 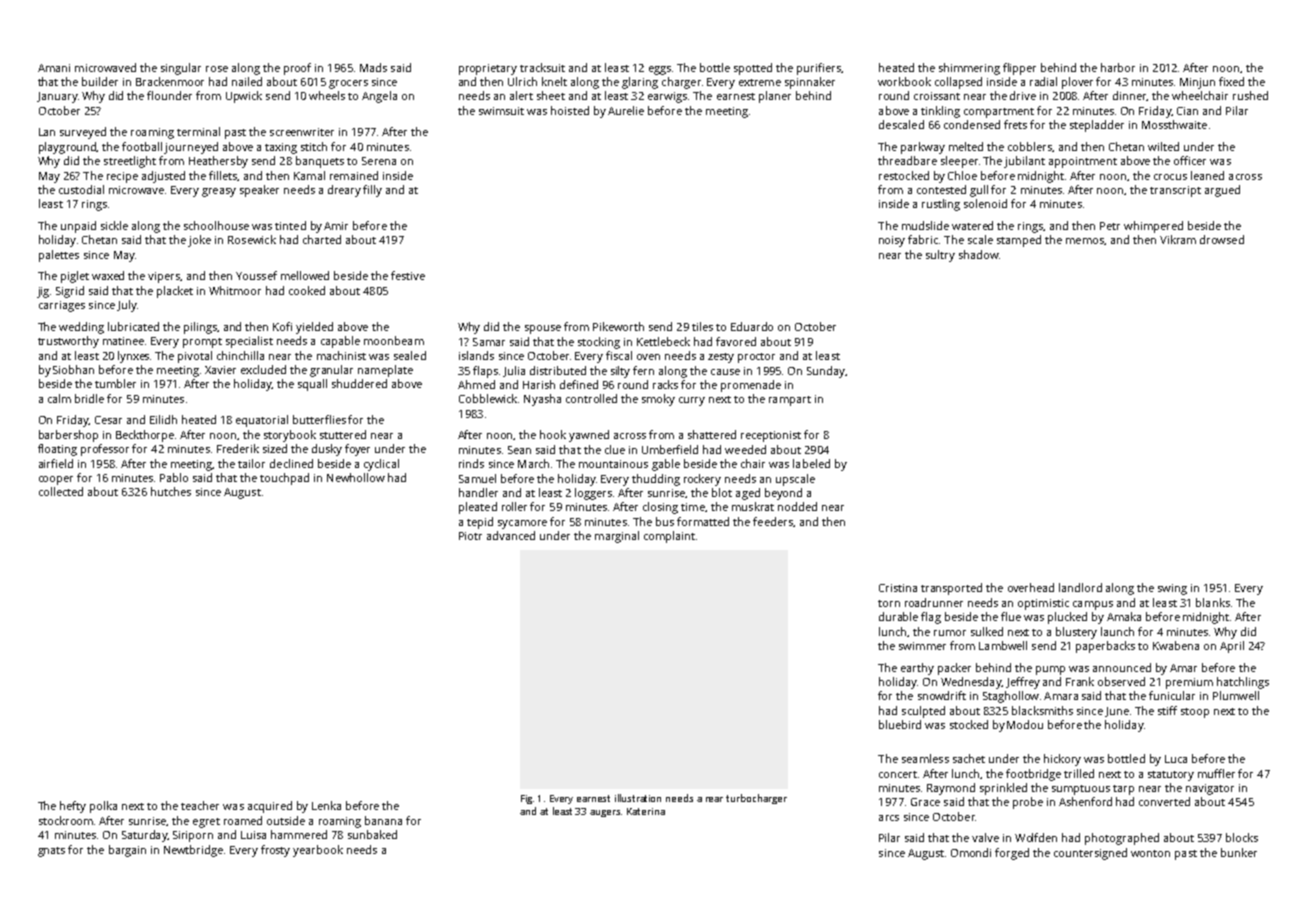 What do you see at coordinates (511, 535) in the screenshot?
I see `advanced` at bounding box center [511, 535].
